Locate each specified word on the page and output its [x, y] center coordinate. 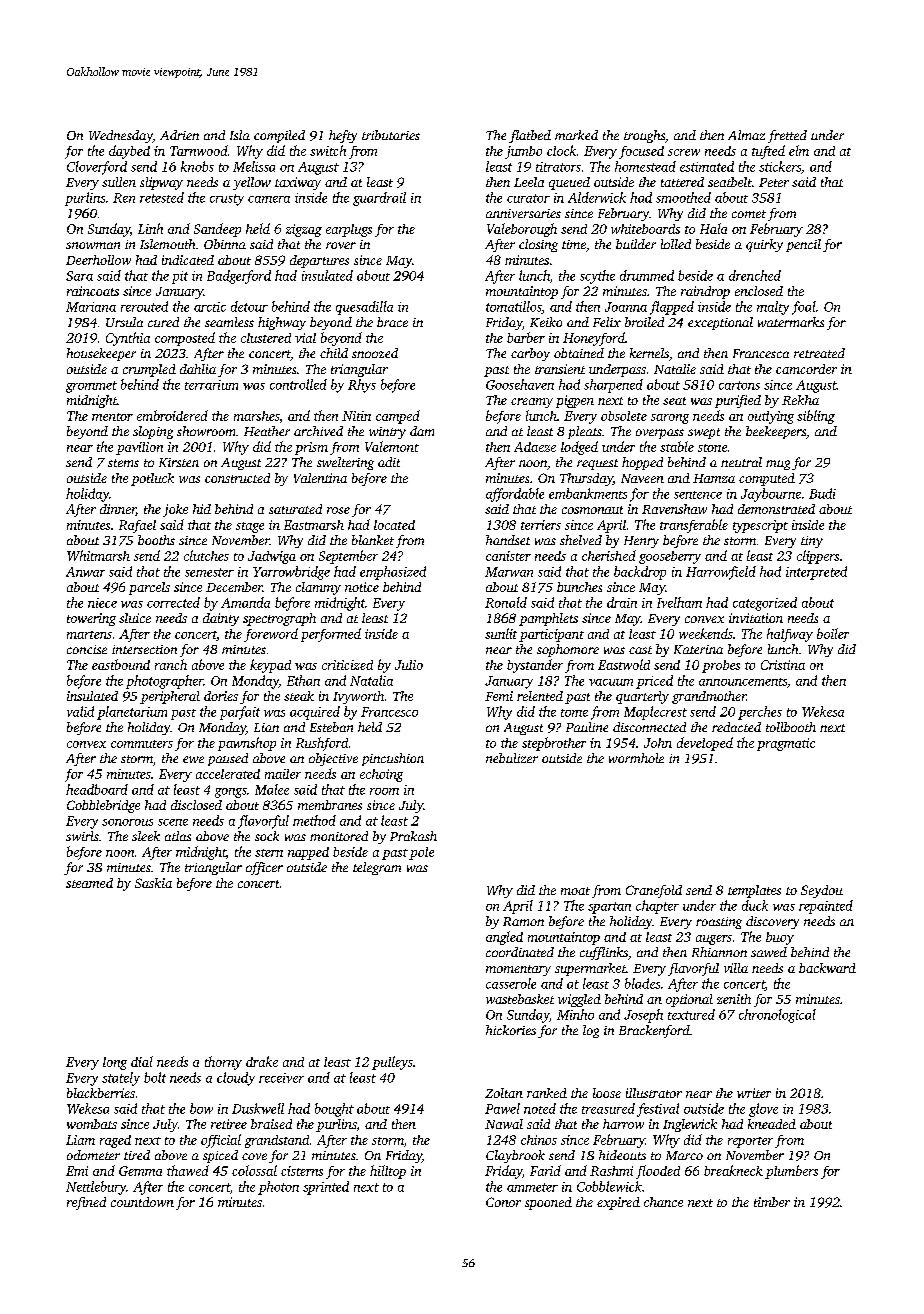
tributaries [391, 135]
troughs [644, 136]
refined [86, 1203]
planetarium [132, 713]
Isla [240, 135]
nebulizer [512, 758]
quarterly [642, 697]
